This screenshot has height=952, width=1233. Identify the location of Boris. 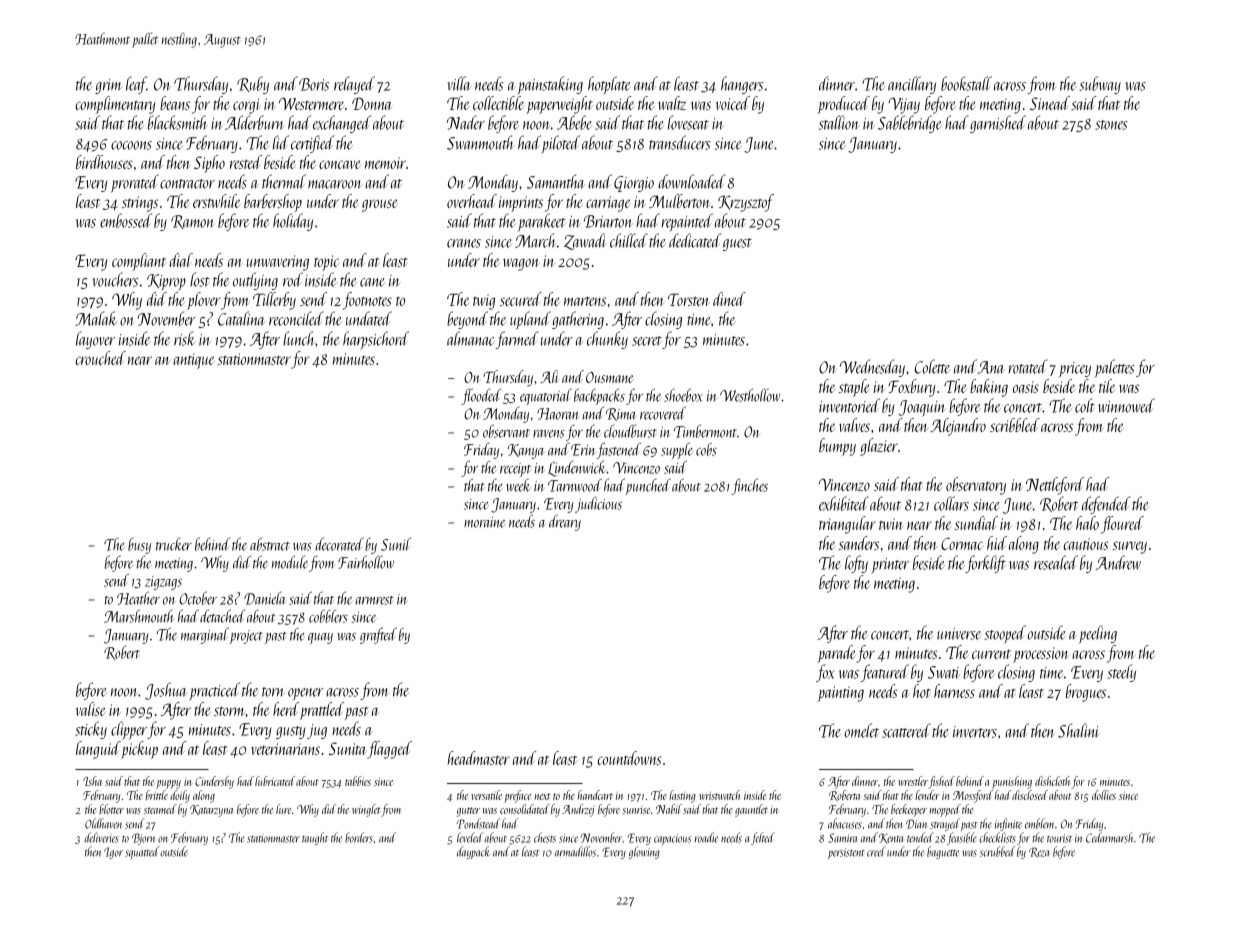
(314, 84).
